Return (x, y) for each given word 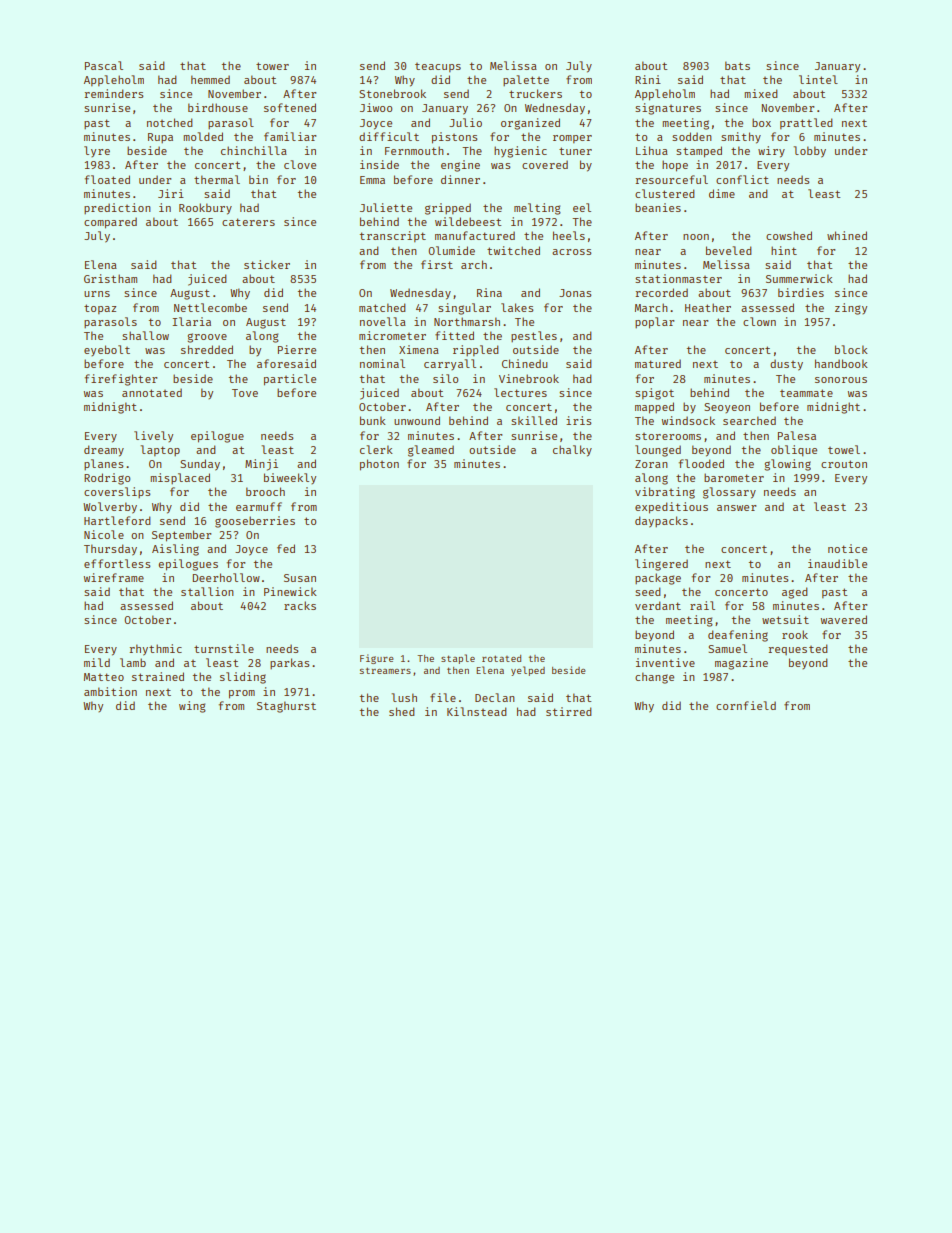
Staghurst (286, 707)
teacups (438, 68)
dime (722, 193)
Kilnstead (476, 711)
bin (258, 179)
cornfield (746, 705)
